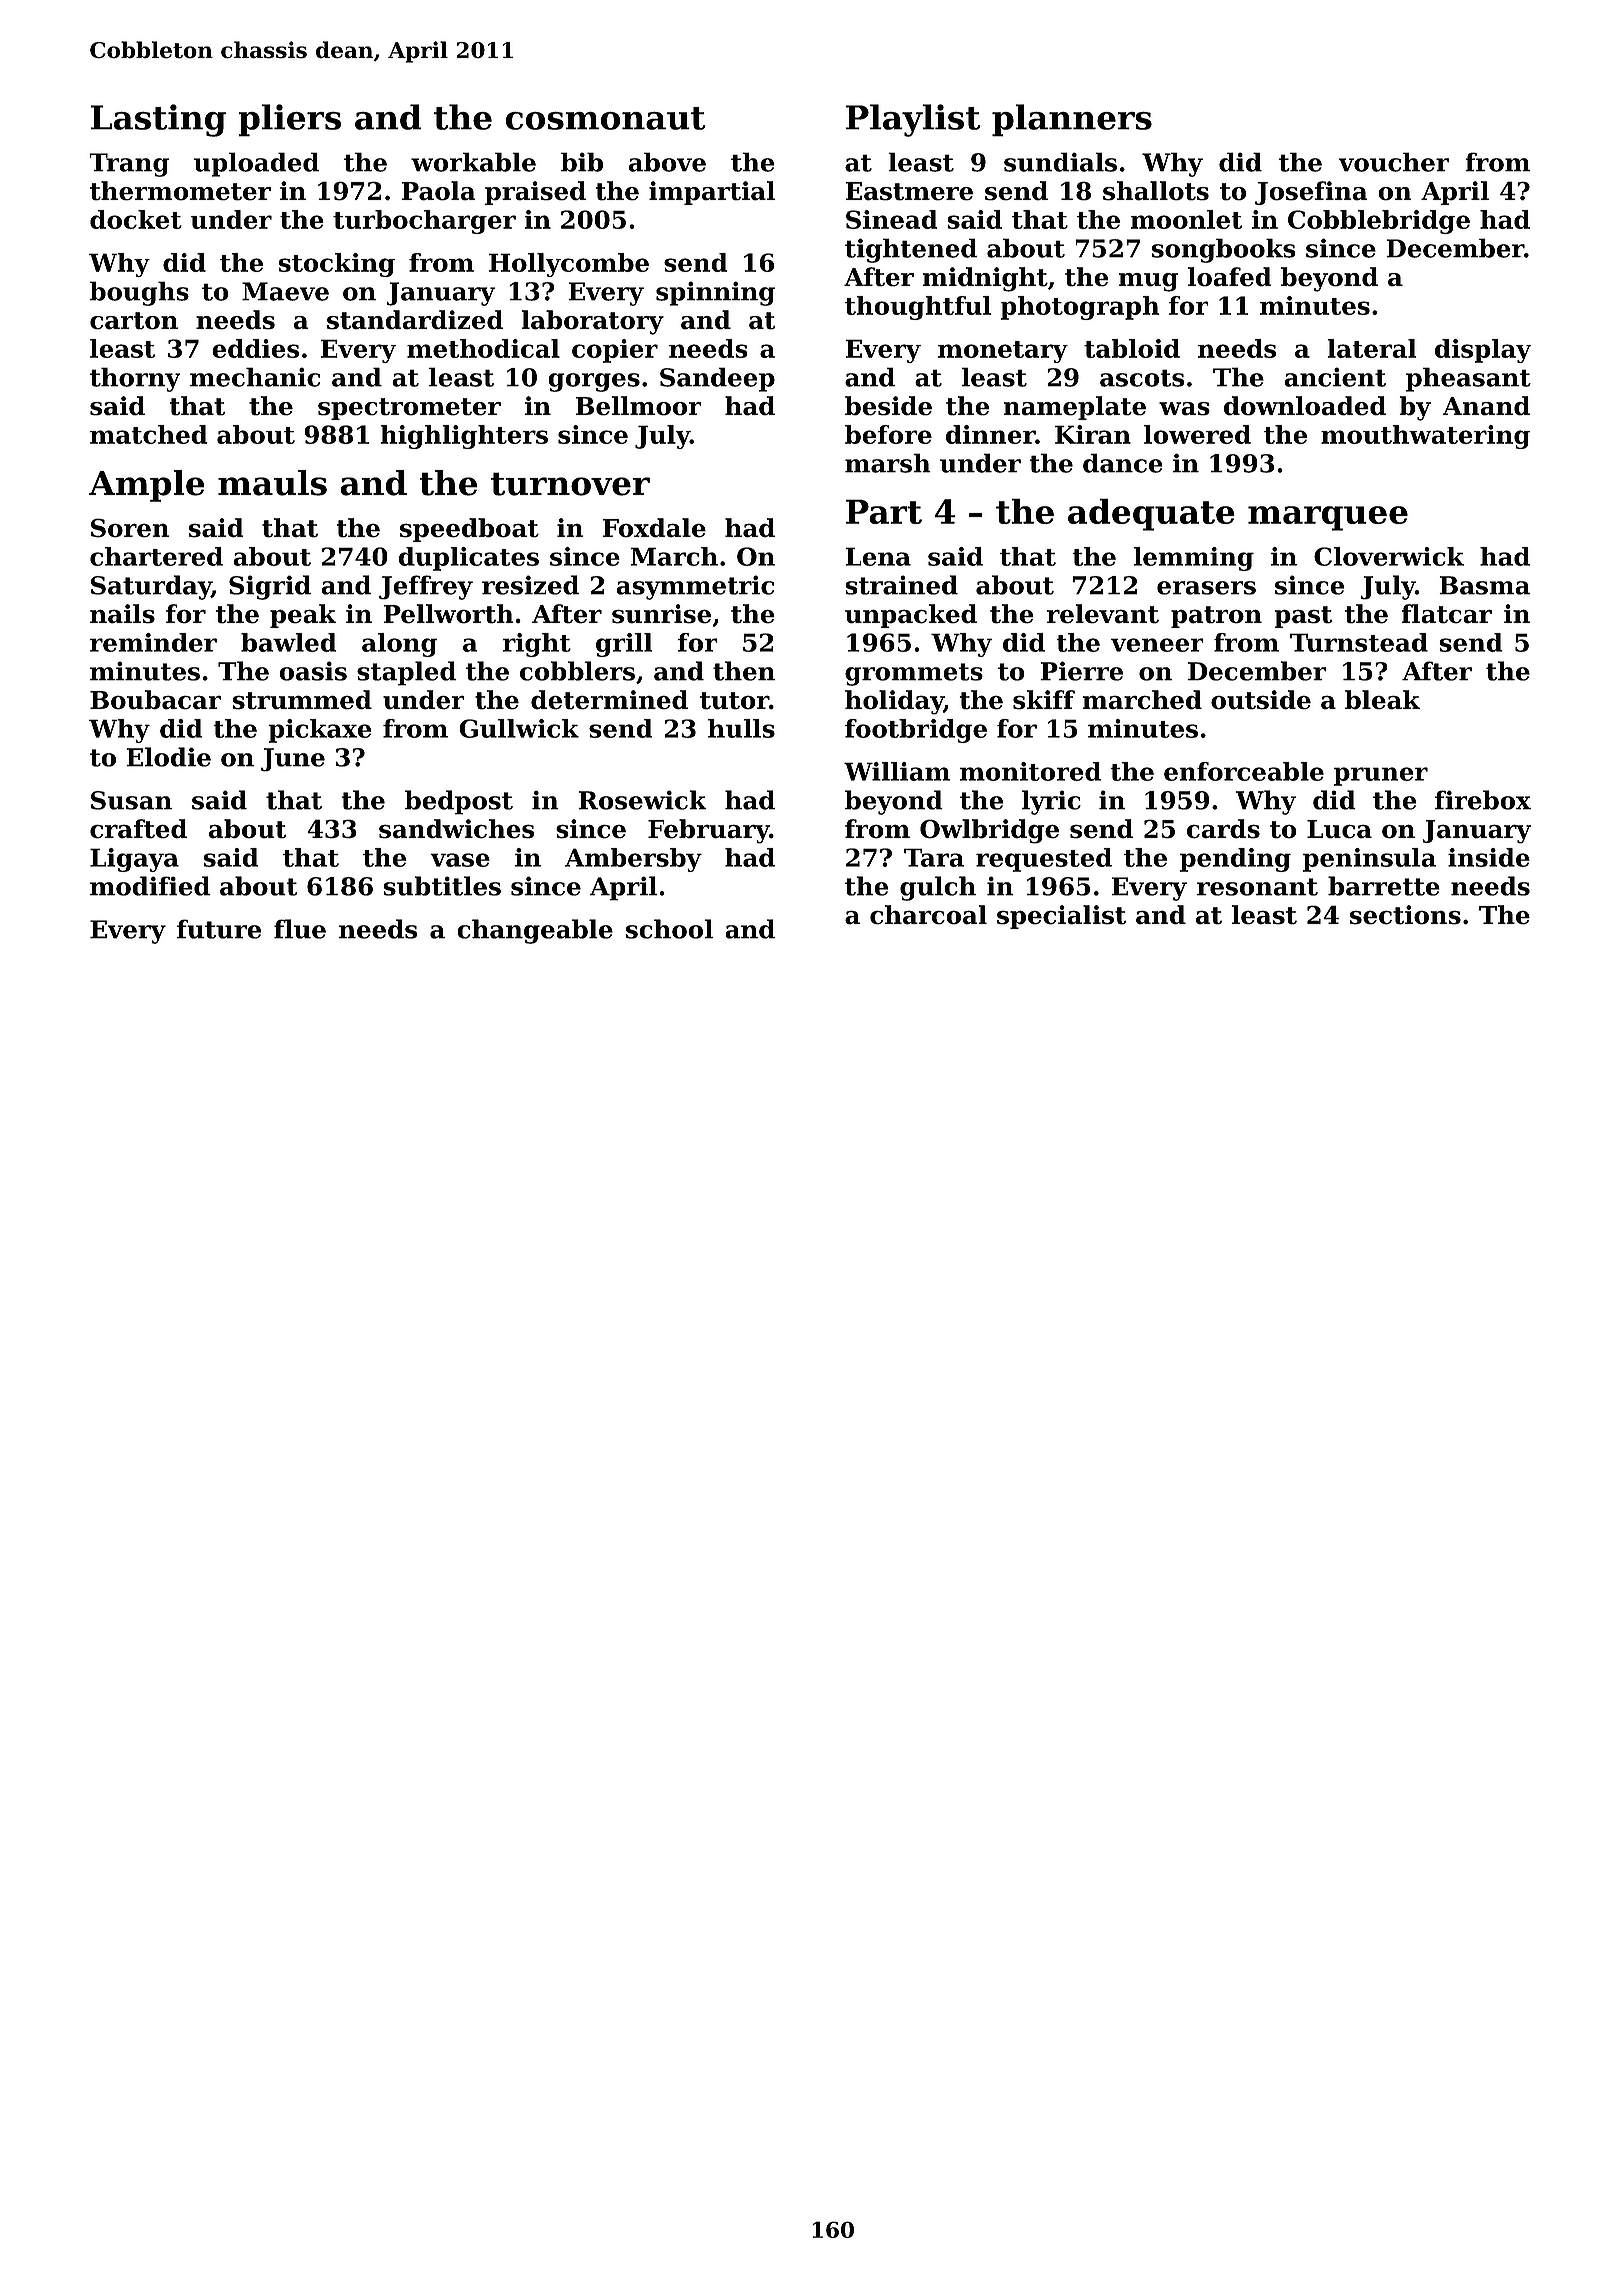 This screenshot has width=1620, height=2292. I want to click on holiday, so click(894, 702).
